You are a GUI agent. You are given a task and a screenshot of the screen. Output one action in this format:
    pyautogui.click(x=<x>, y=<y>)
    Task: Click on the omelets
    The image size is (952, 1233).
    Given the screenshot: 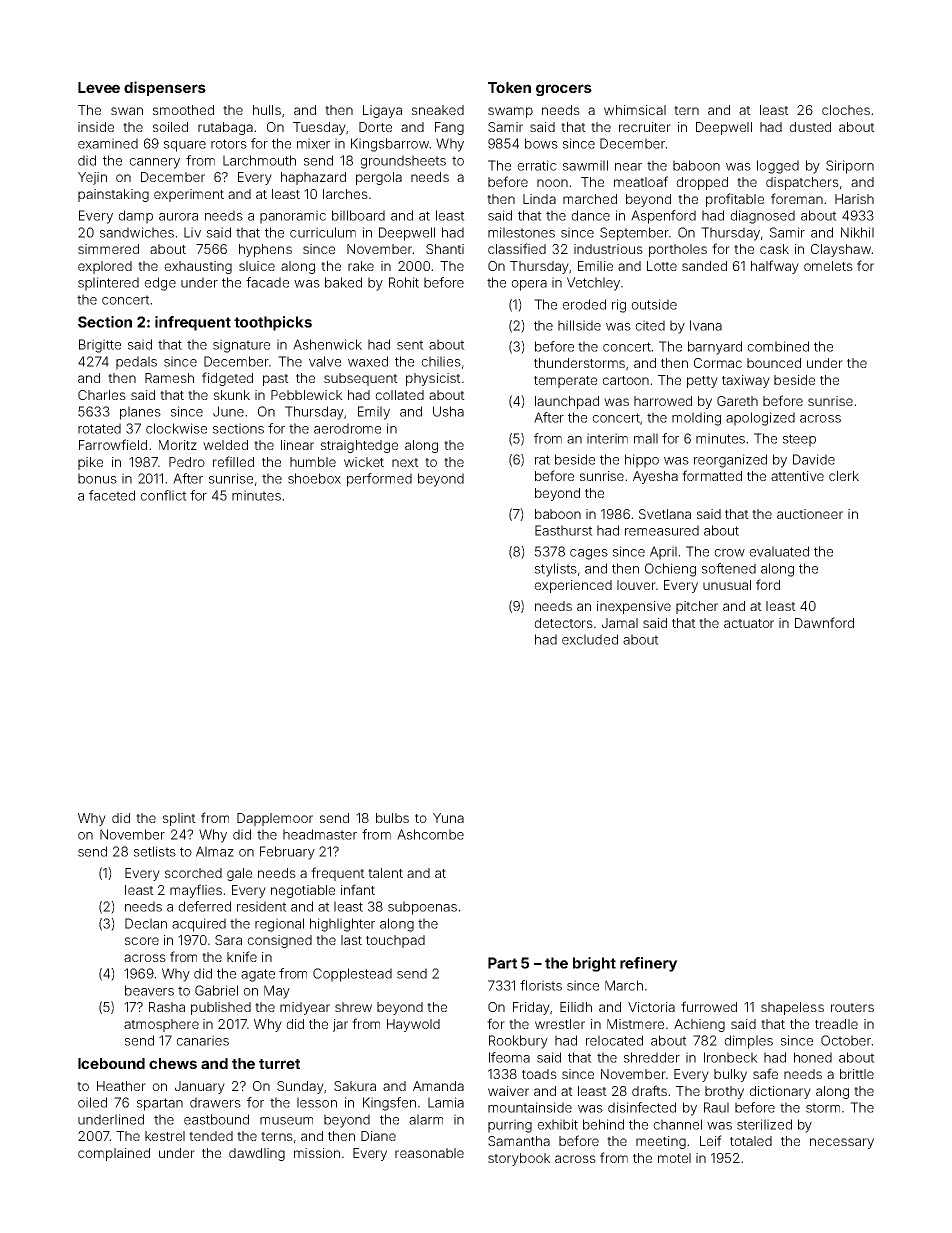 What is the action you would take?
    pyautogui.click(x=828, y=266)
